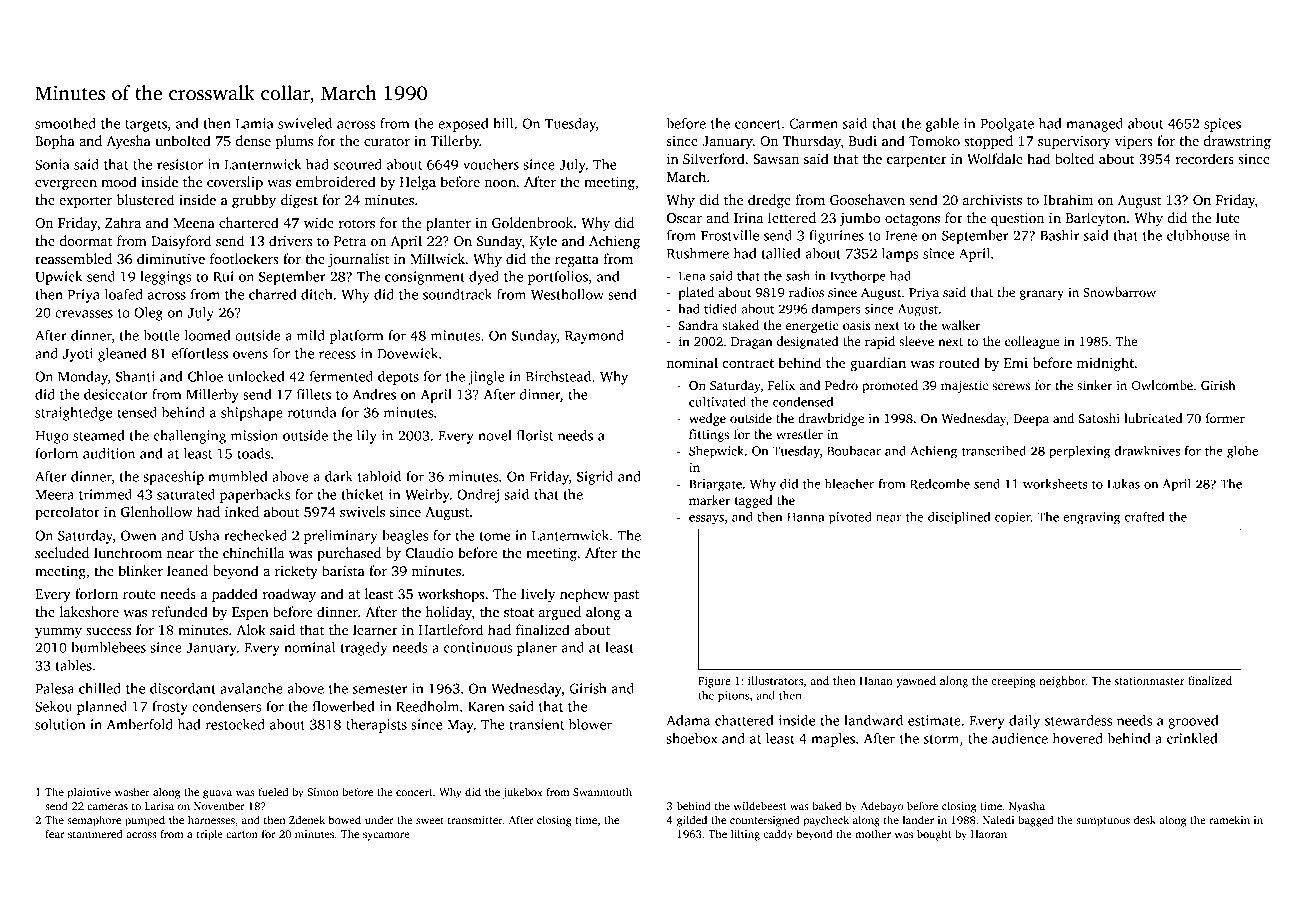 This screenshot has height=924, width=1308. What do you see at coordinates (305, 123) in the screenshot?
I see `swiveled` at bounding box center [305, 123].
